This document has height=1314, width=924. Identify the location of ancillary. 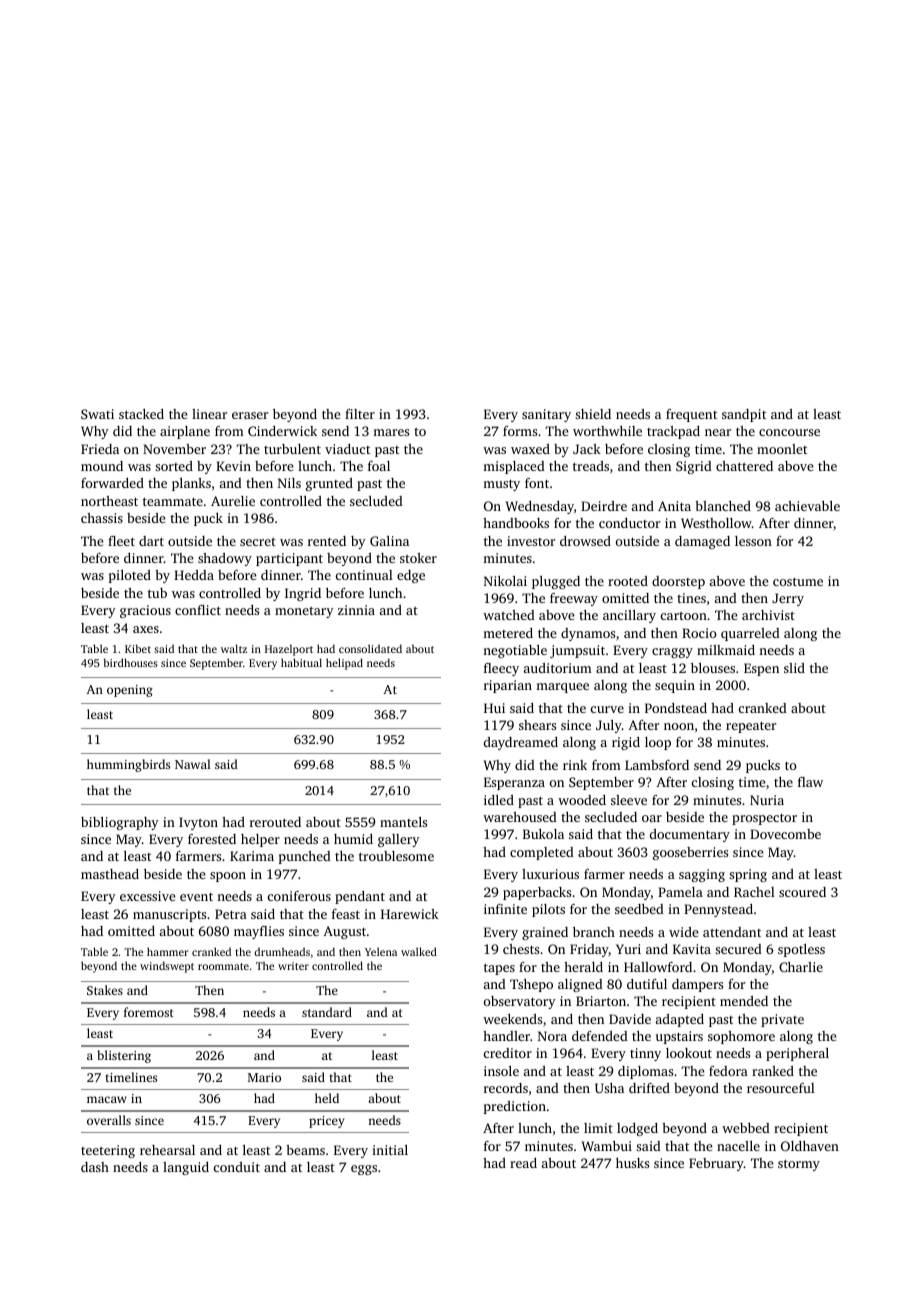
(629, 616).
